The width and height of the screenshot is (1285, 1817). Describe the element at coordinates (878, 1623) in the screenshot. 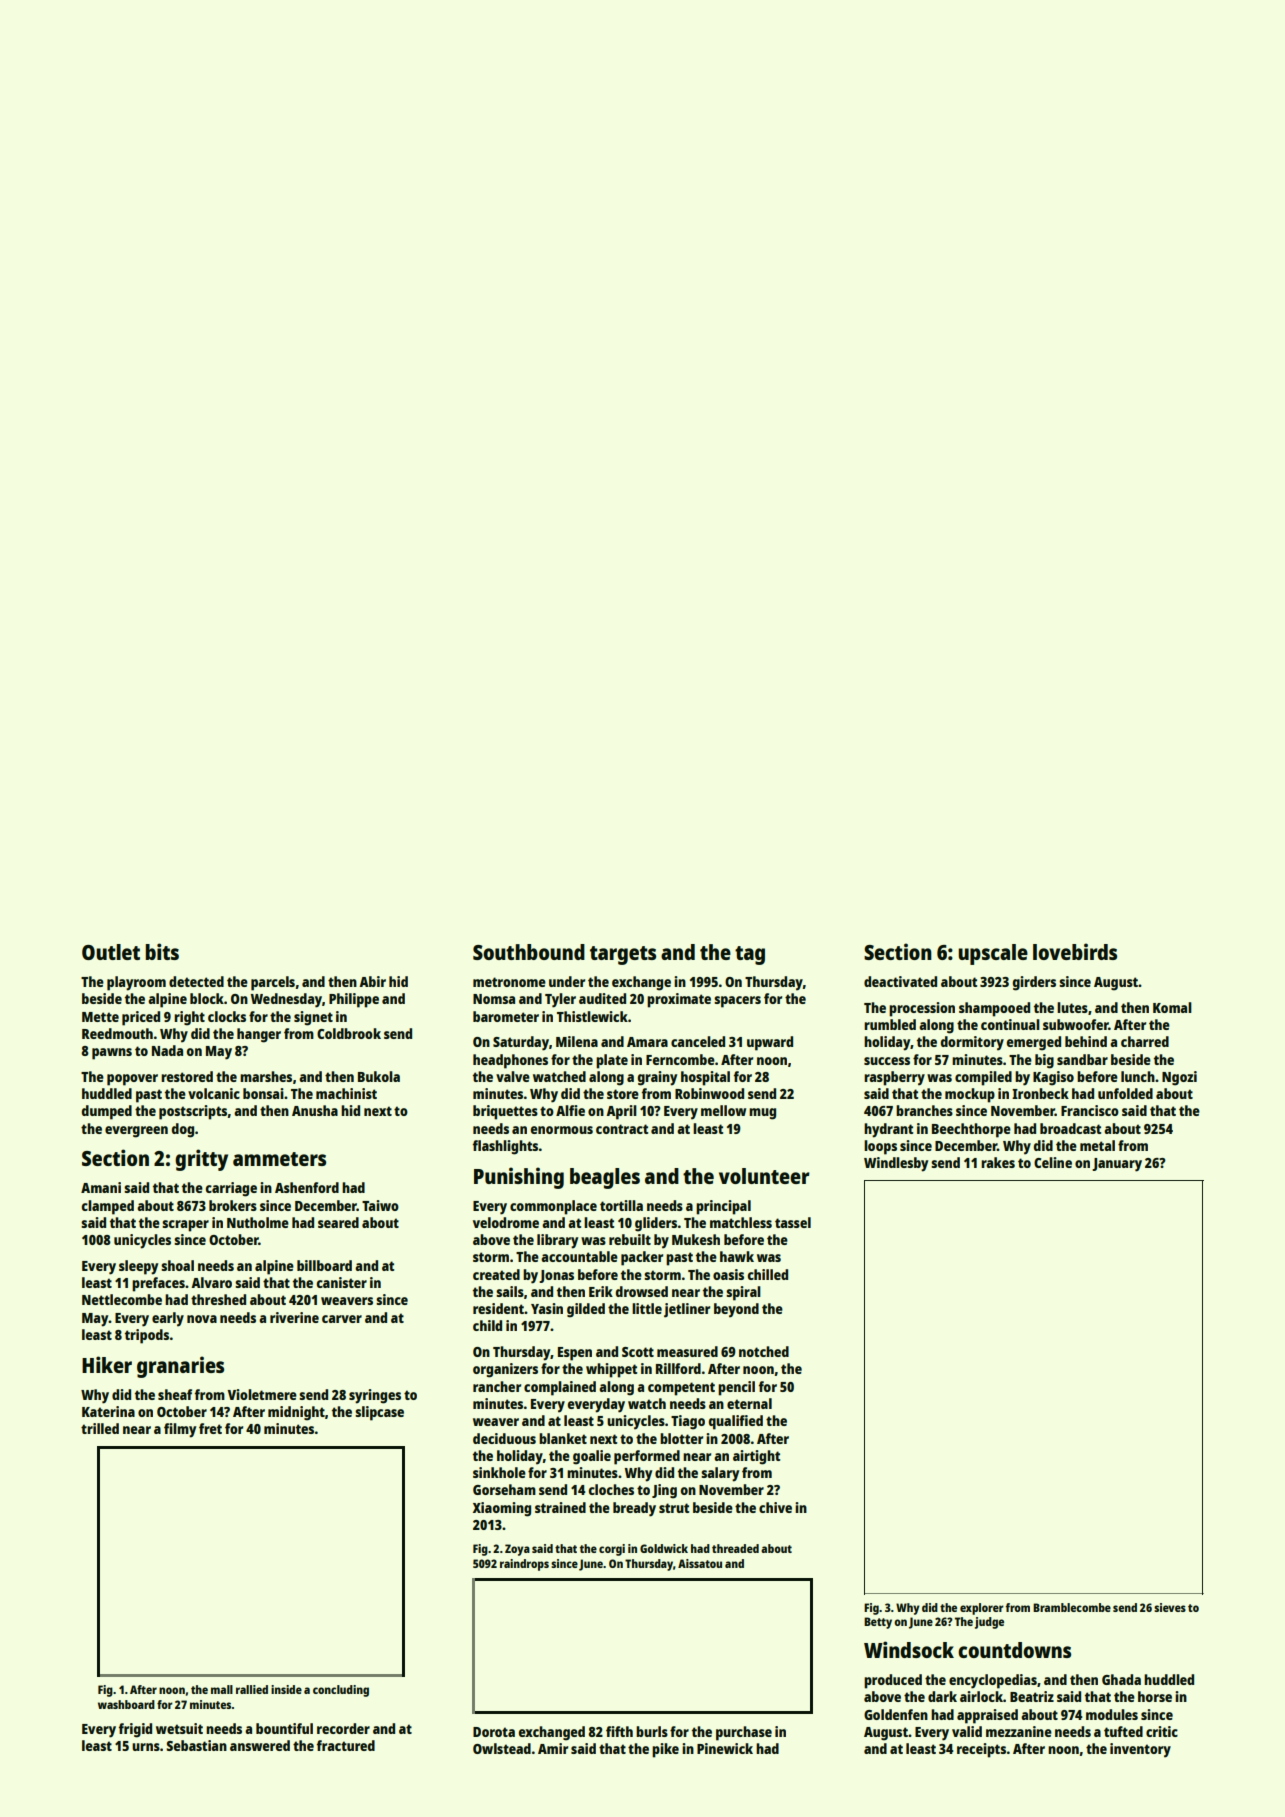

I see `Betty` at that location.
